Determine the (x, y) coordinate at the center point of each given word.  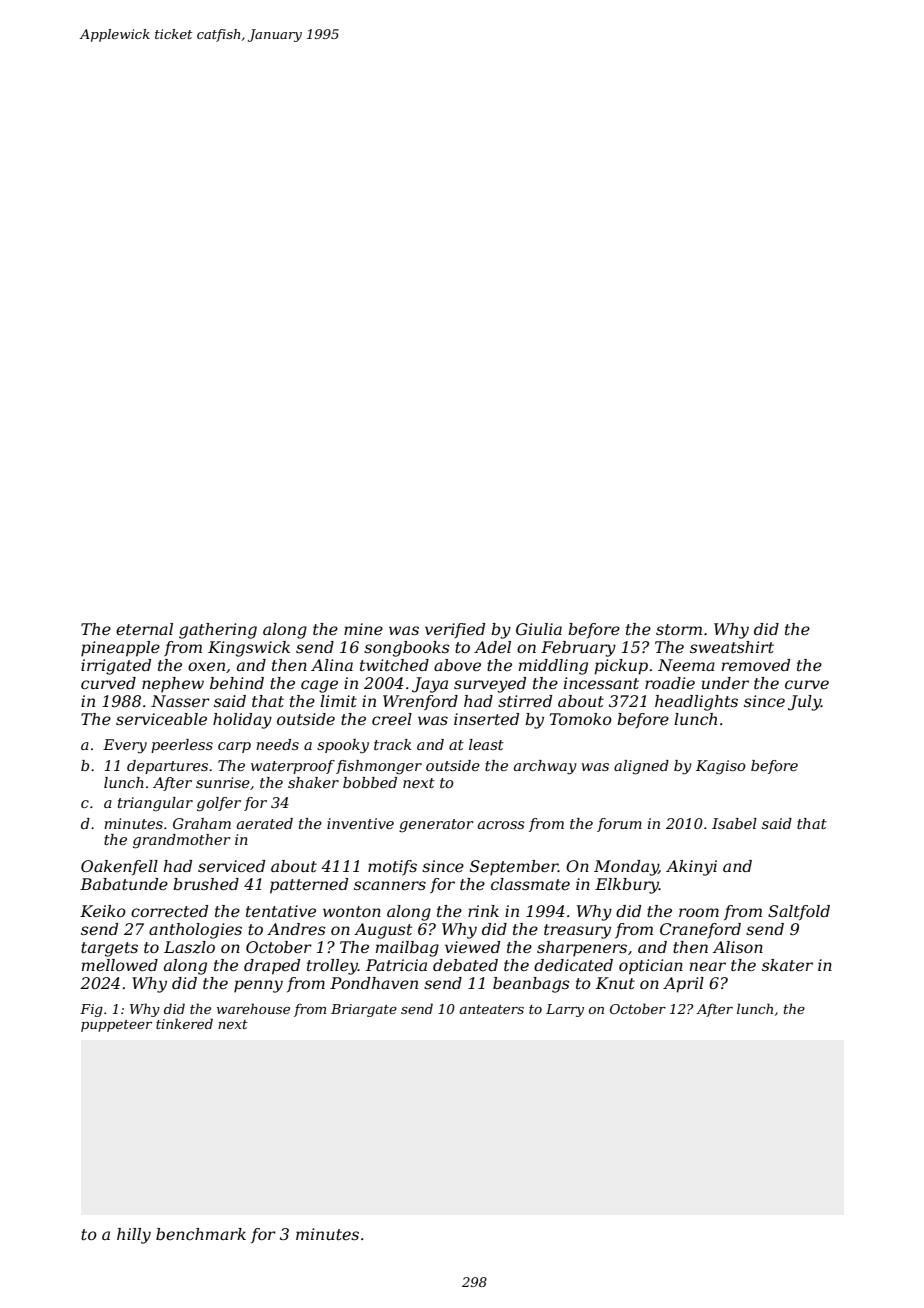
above (457, 665)
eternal (144, 629)
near (708, 966)
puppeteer (116, 1026)
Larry (565, 1010)
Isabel (734, 823)
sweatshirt (732, 647)
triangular (155, 804)
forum (619, 825)
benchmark (201, 1234)
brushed (206, 884)
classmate (530, 884)
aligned (641, 767)
